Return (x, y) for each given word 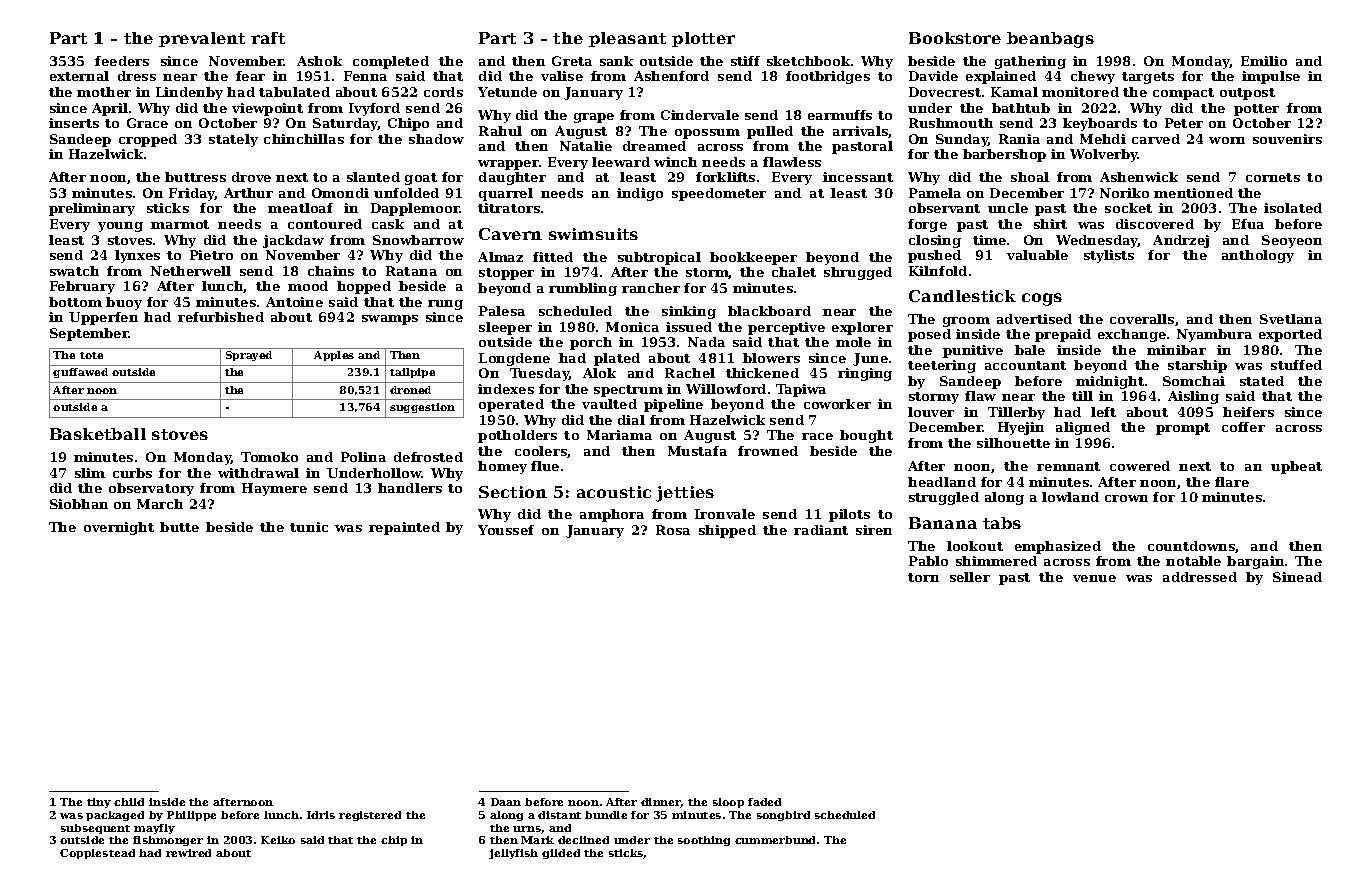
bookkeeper (753, 258)
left (1103, 412)
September (89, 334)
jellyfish (513, 854)
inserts (74, 123)
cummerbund (775, 840)
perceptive (786, 328)
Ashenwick (1139, 177)
